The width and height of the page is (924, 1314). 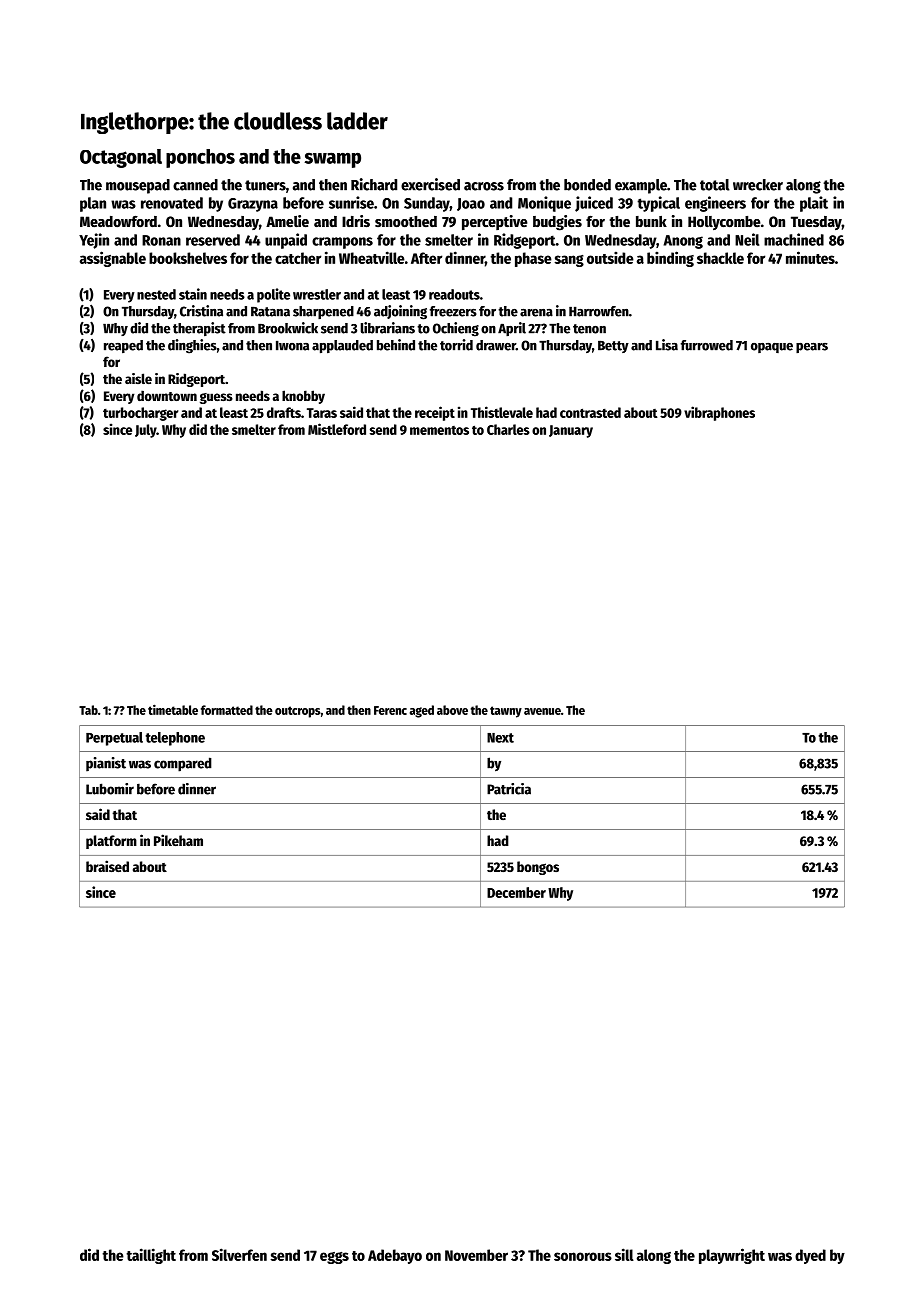 I want to click on shackle, so click(x=720, y=258).
